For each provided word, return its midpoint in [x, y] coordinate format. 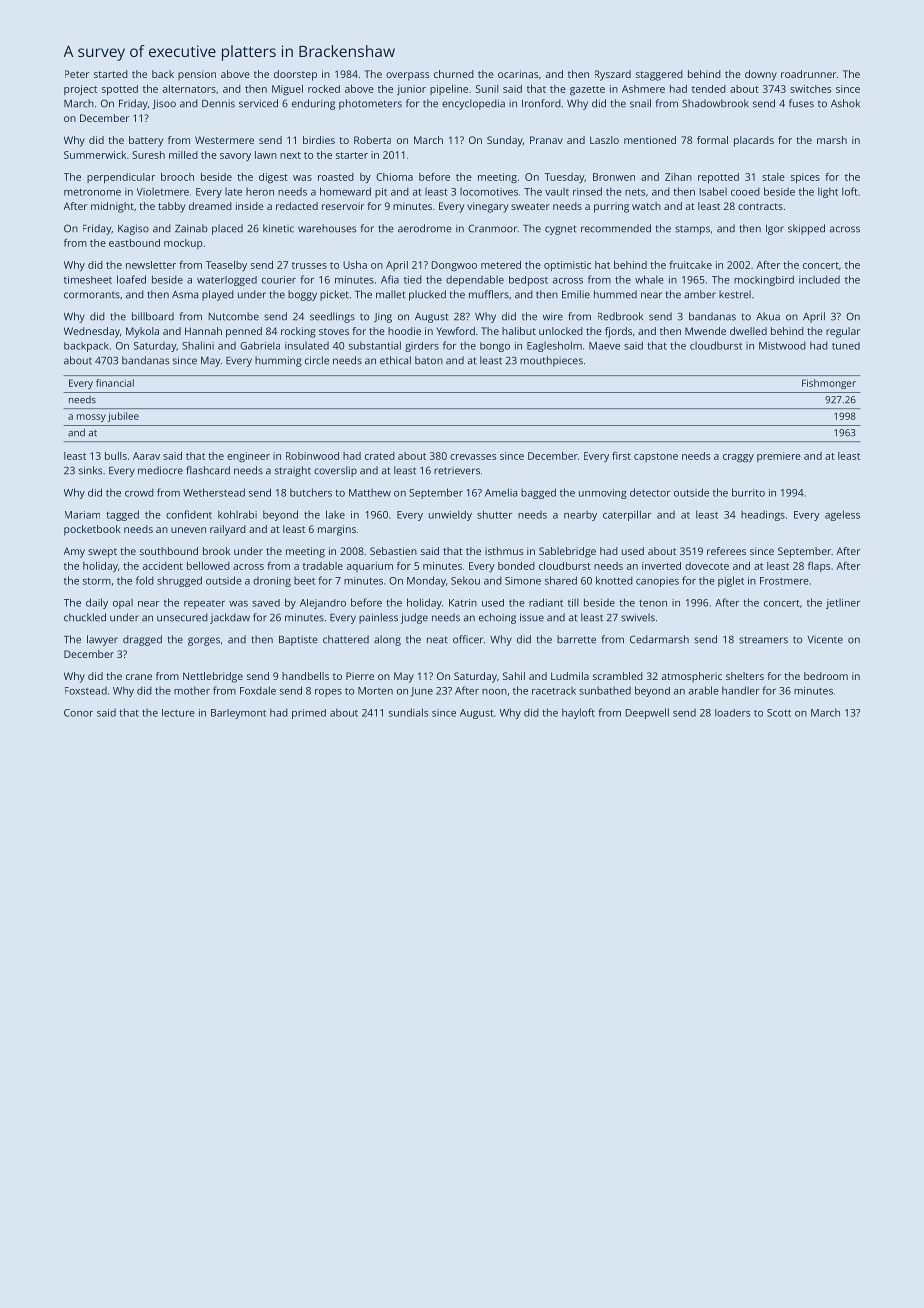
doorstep [295, 75]
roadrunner [808, 74]
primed [309, 714]
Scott [779, 713]
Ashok [845, 103]
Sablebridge [567, 552]
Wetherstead [214, 492]
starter [352, 155]
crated [380, 456]
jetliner [843, 604]
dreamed [210, 206]
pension [197, 75]
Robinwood [312, 456]
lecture [178, 713]
